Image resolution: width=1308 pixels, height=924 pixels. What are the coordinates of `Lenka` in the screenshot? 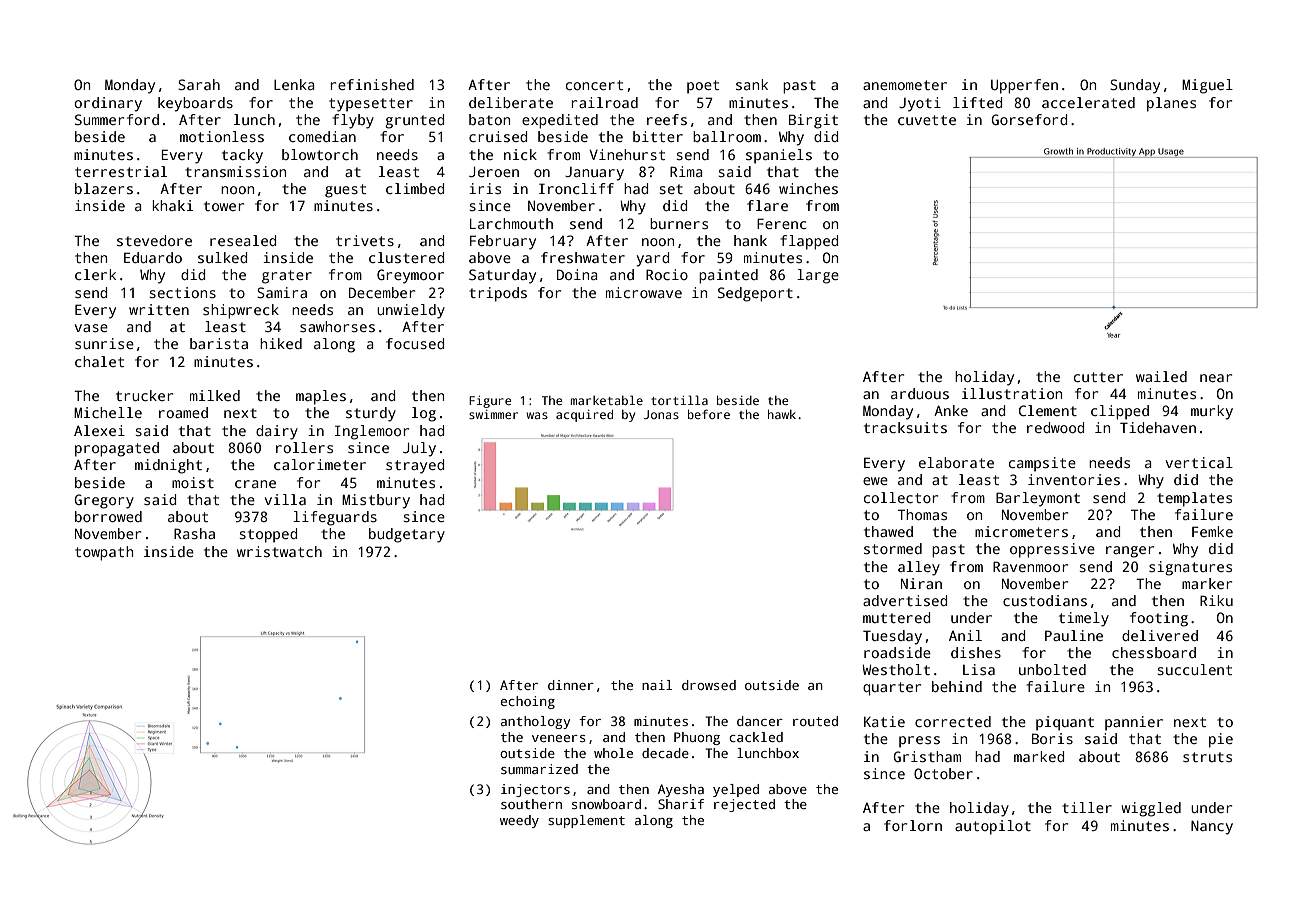 It's located at (294, 84).
